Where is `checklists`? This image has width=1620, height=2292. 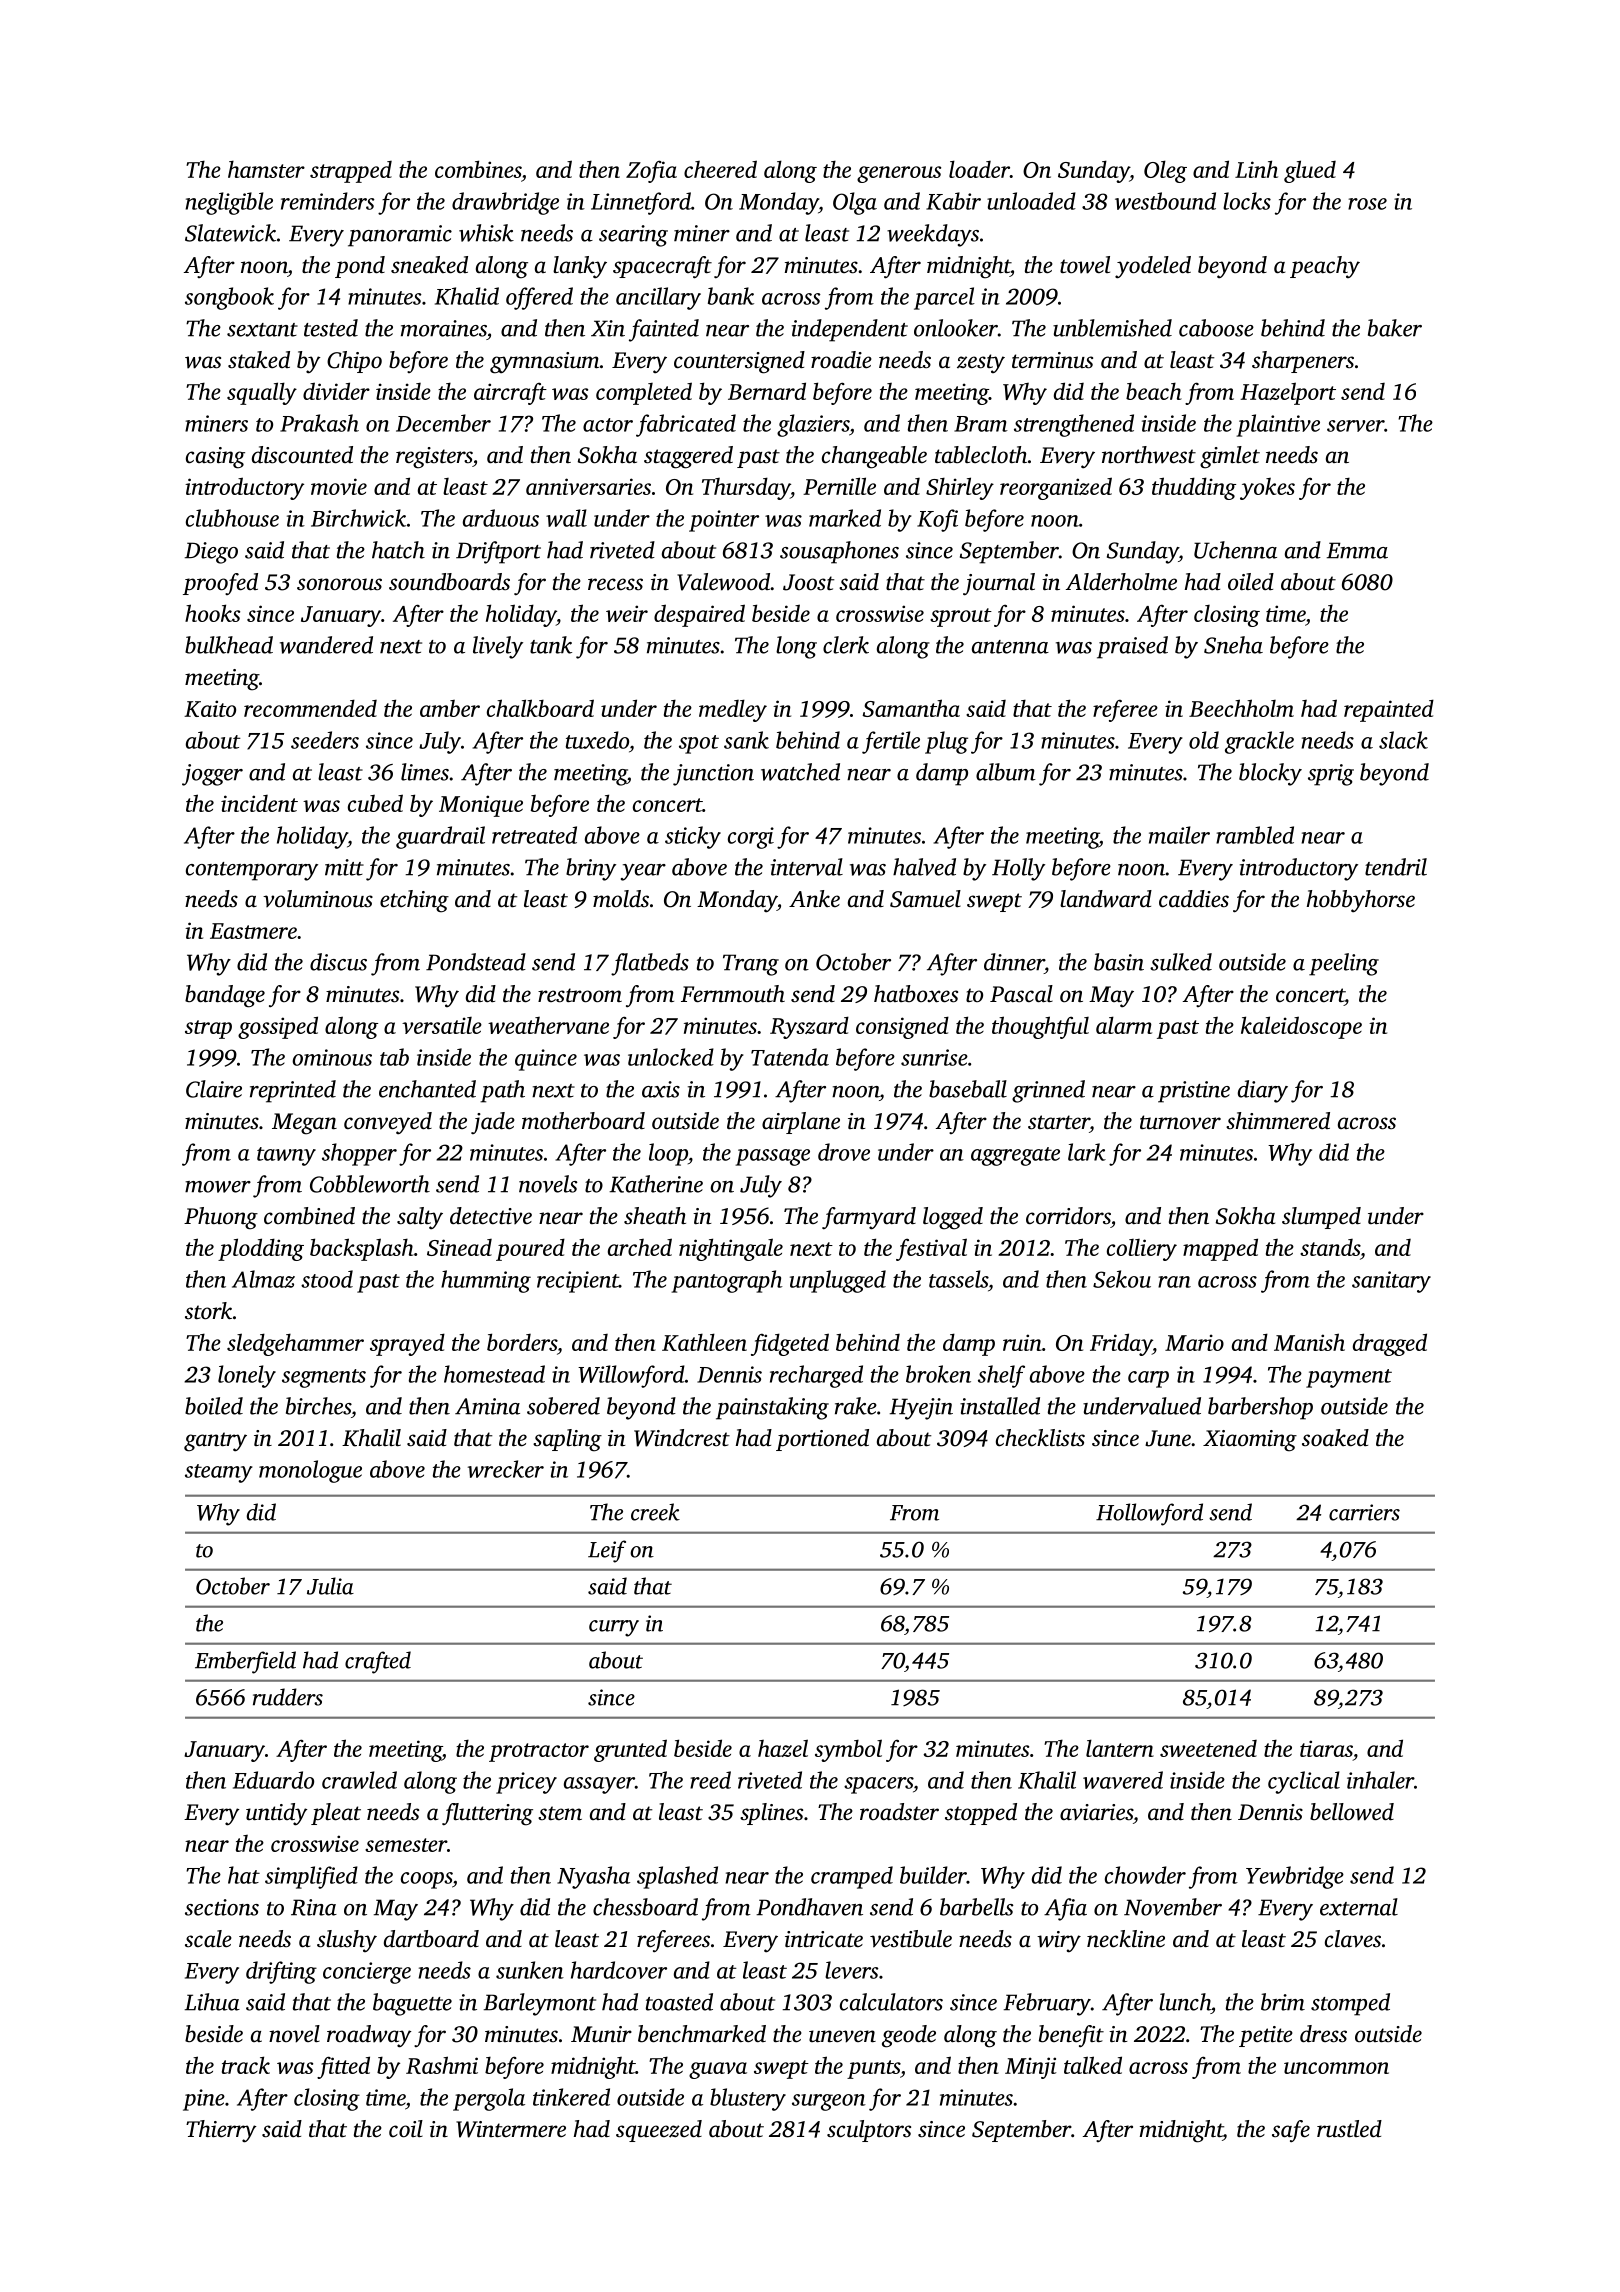 checklists is located at coordinates (1040, 1438).
